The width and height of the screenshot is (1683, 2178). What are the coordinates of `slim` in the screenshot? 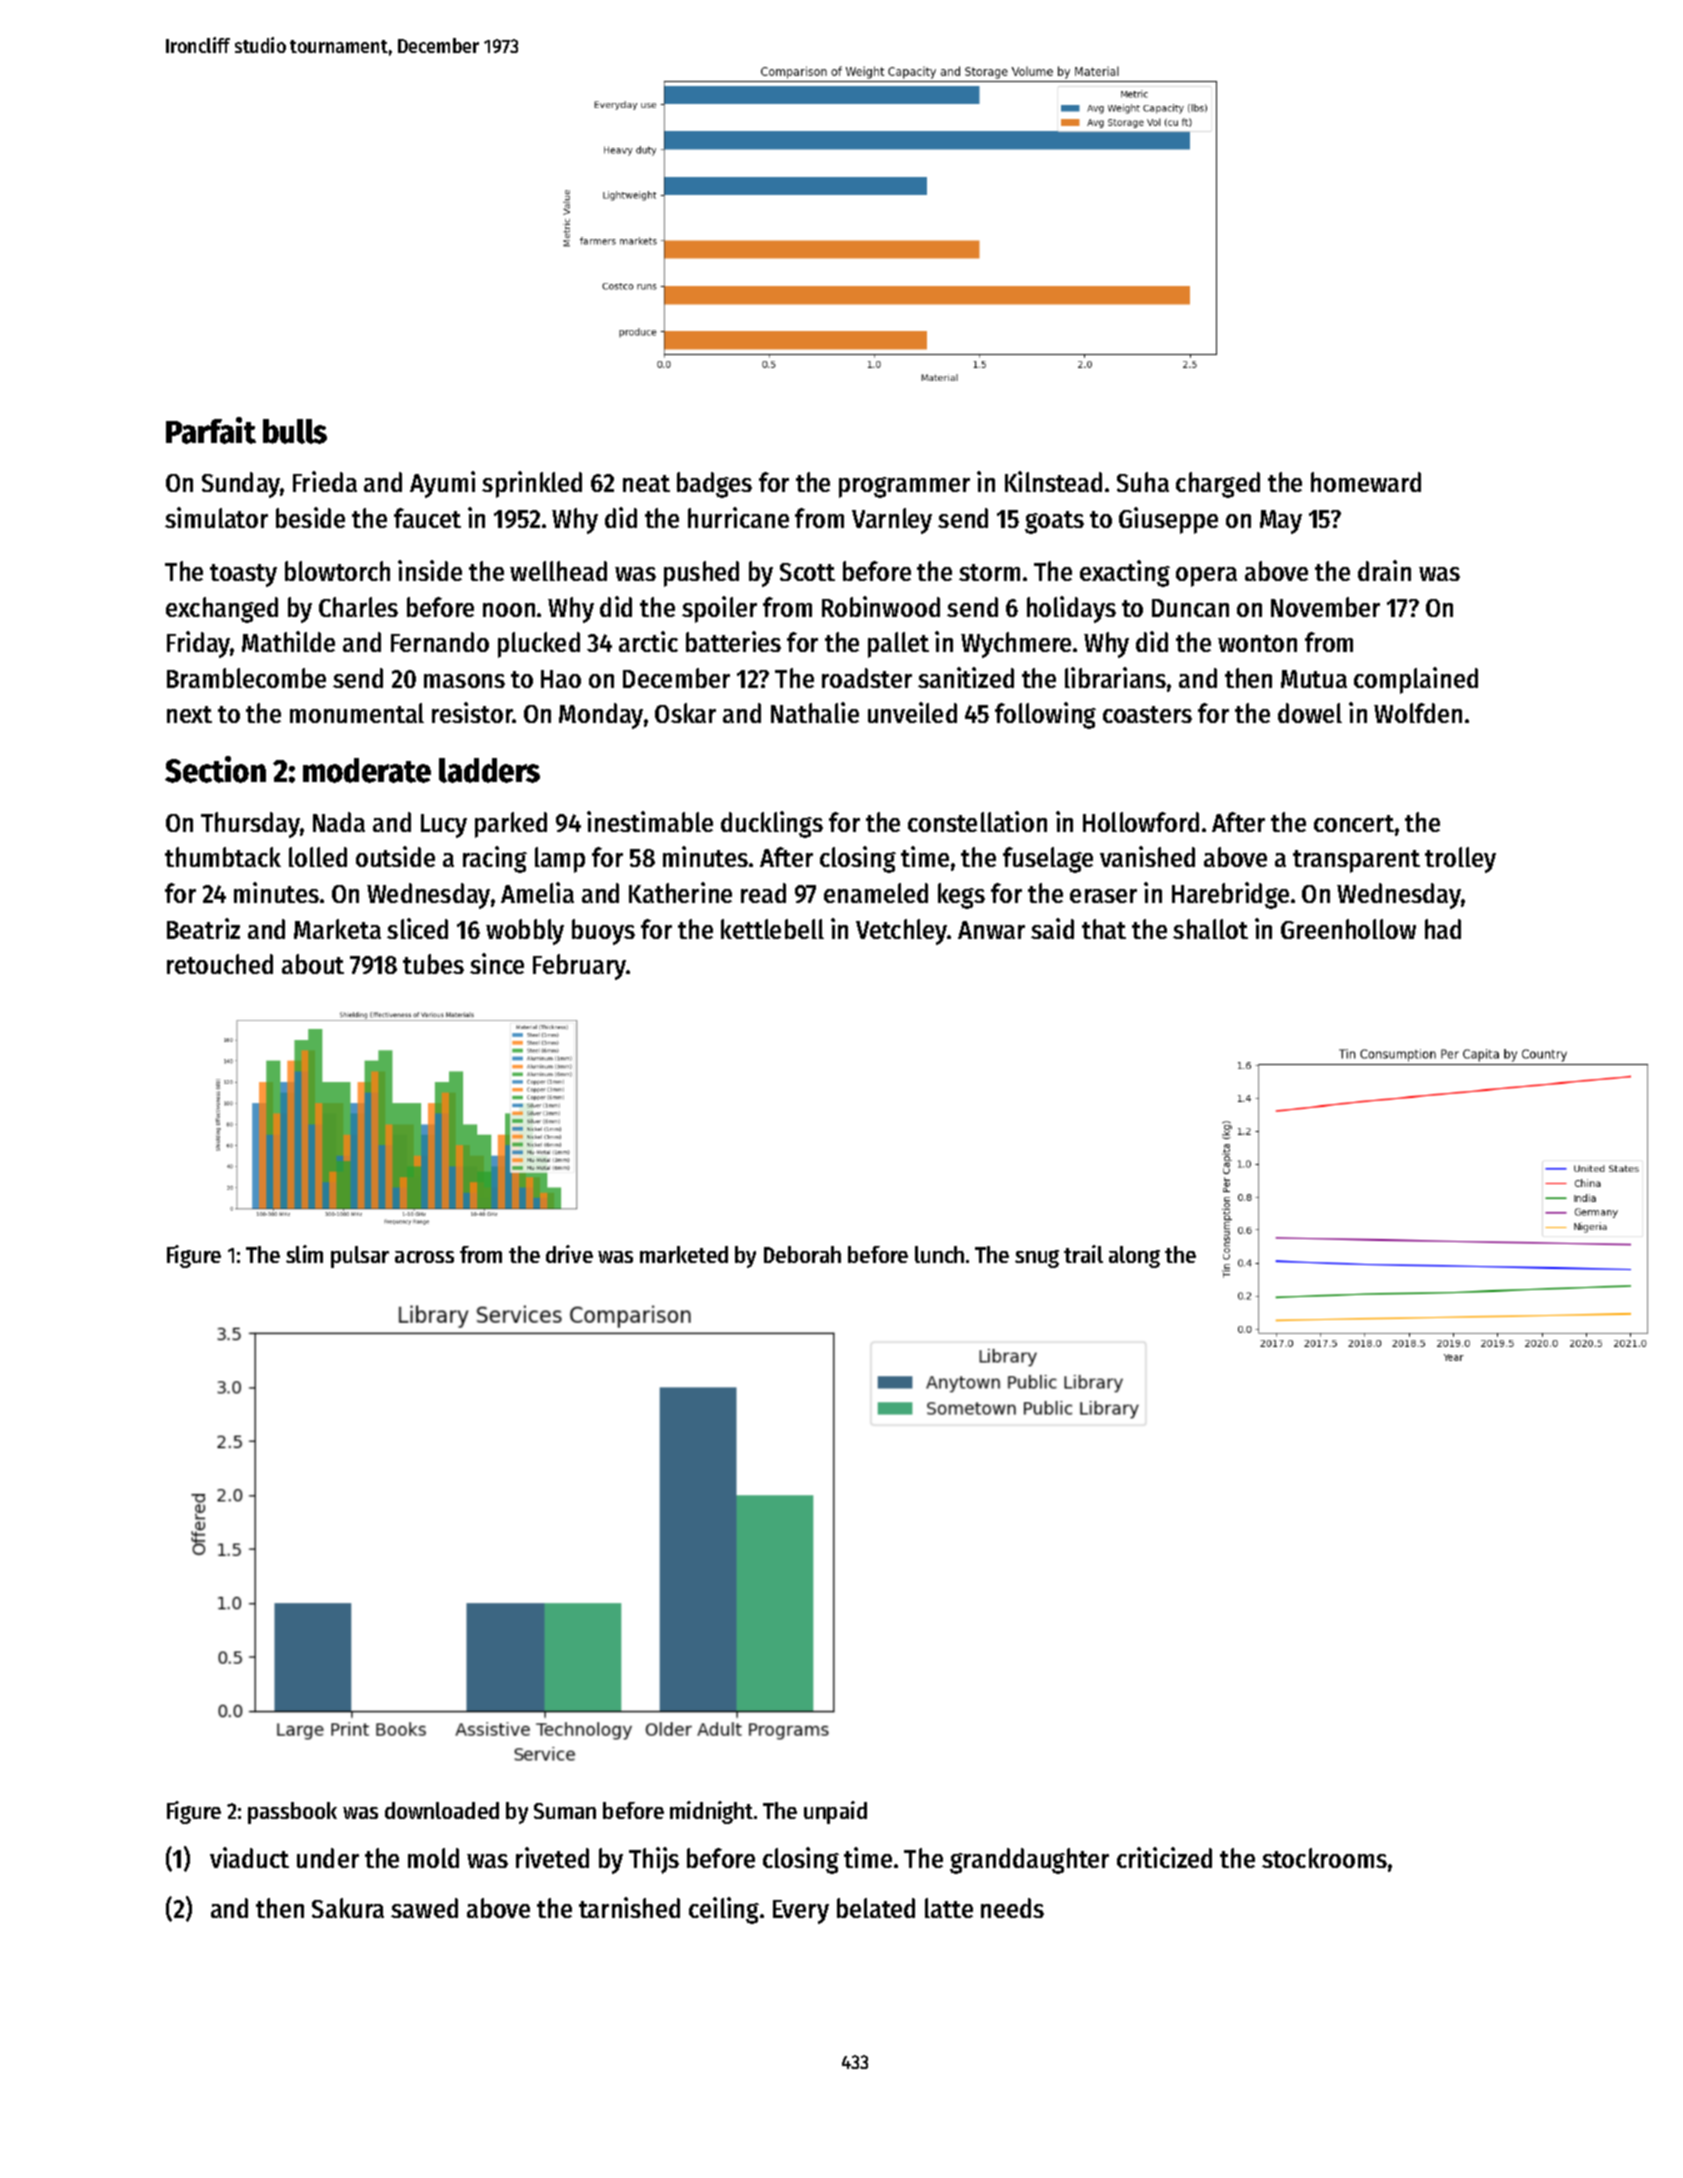 It's located at (304, 1254).
